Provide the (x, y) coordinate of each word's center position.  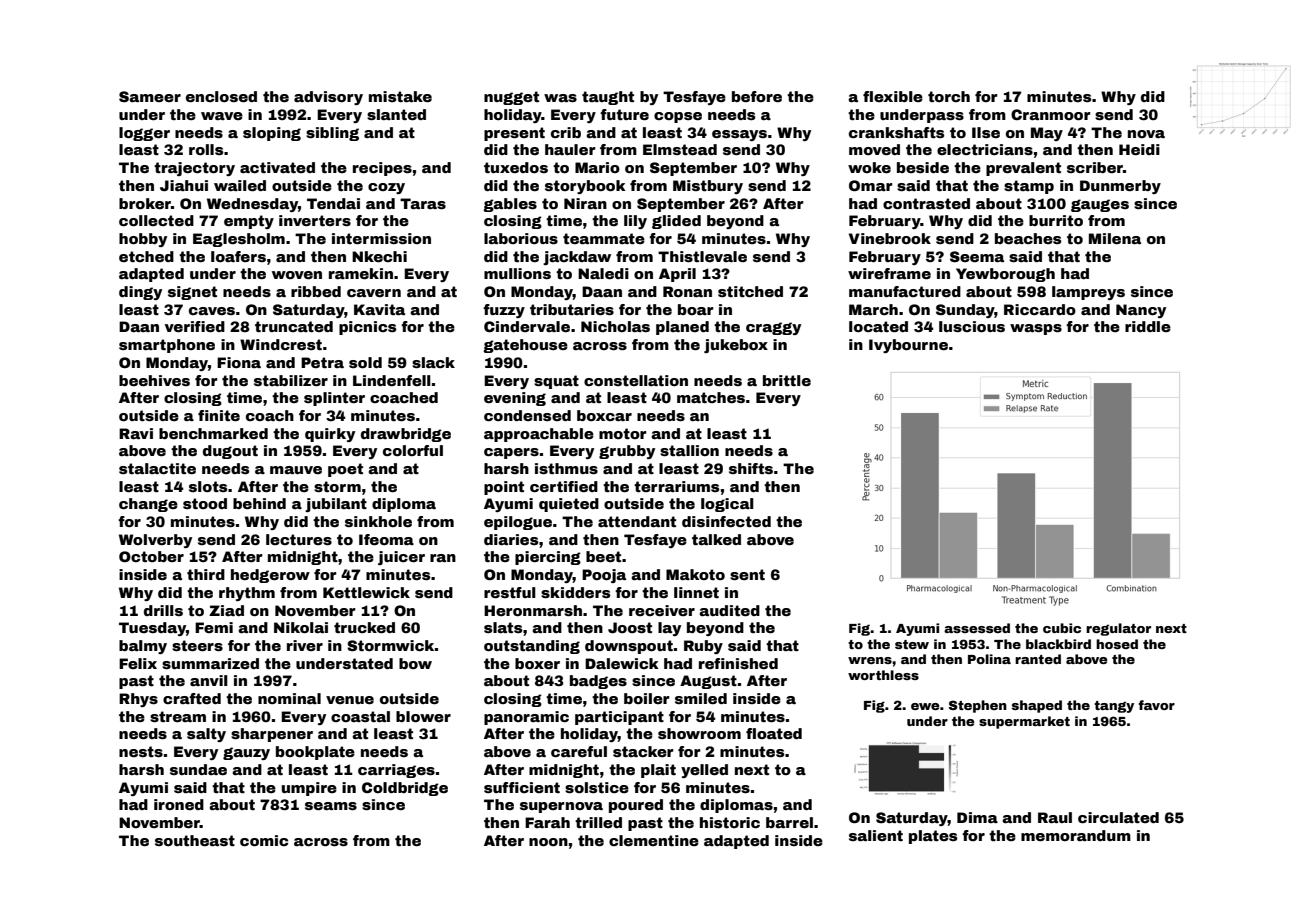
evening (515, 399)
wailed (240, 185)
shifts (751, 468)
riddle (1148, 326)
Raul (1055, 817)
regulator (1118, 629)
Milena (1115, 238)
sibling (332, 134)
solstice (597, 787)
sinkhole (378, 521)
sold (365, 362)
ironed (179, 804)
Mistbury (708, 187)
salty (206, 735)
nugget (511, 98)
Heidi (1139, 149)
